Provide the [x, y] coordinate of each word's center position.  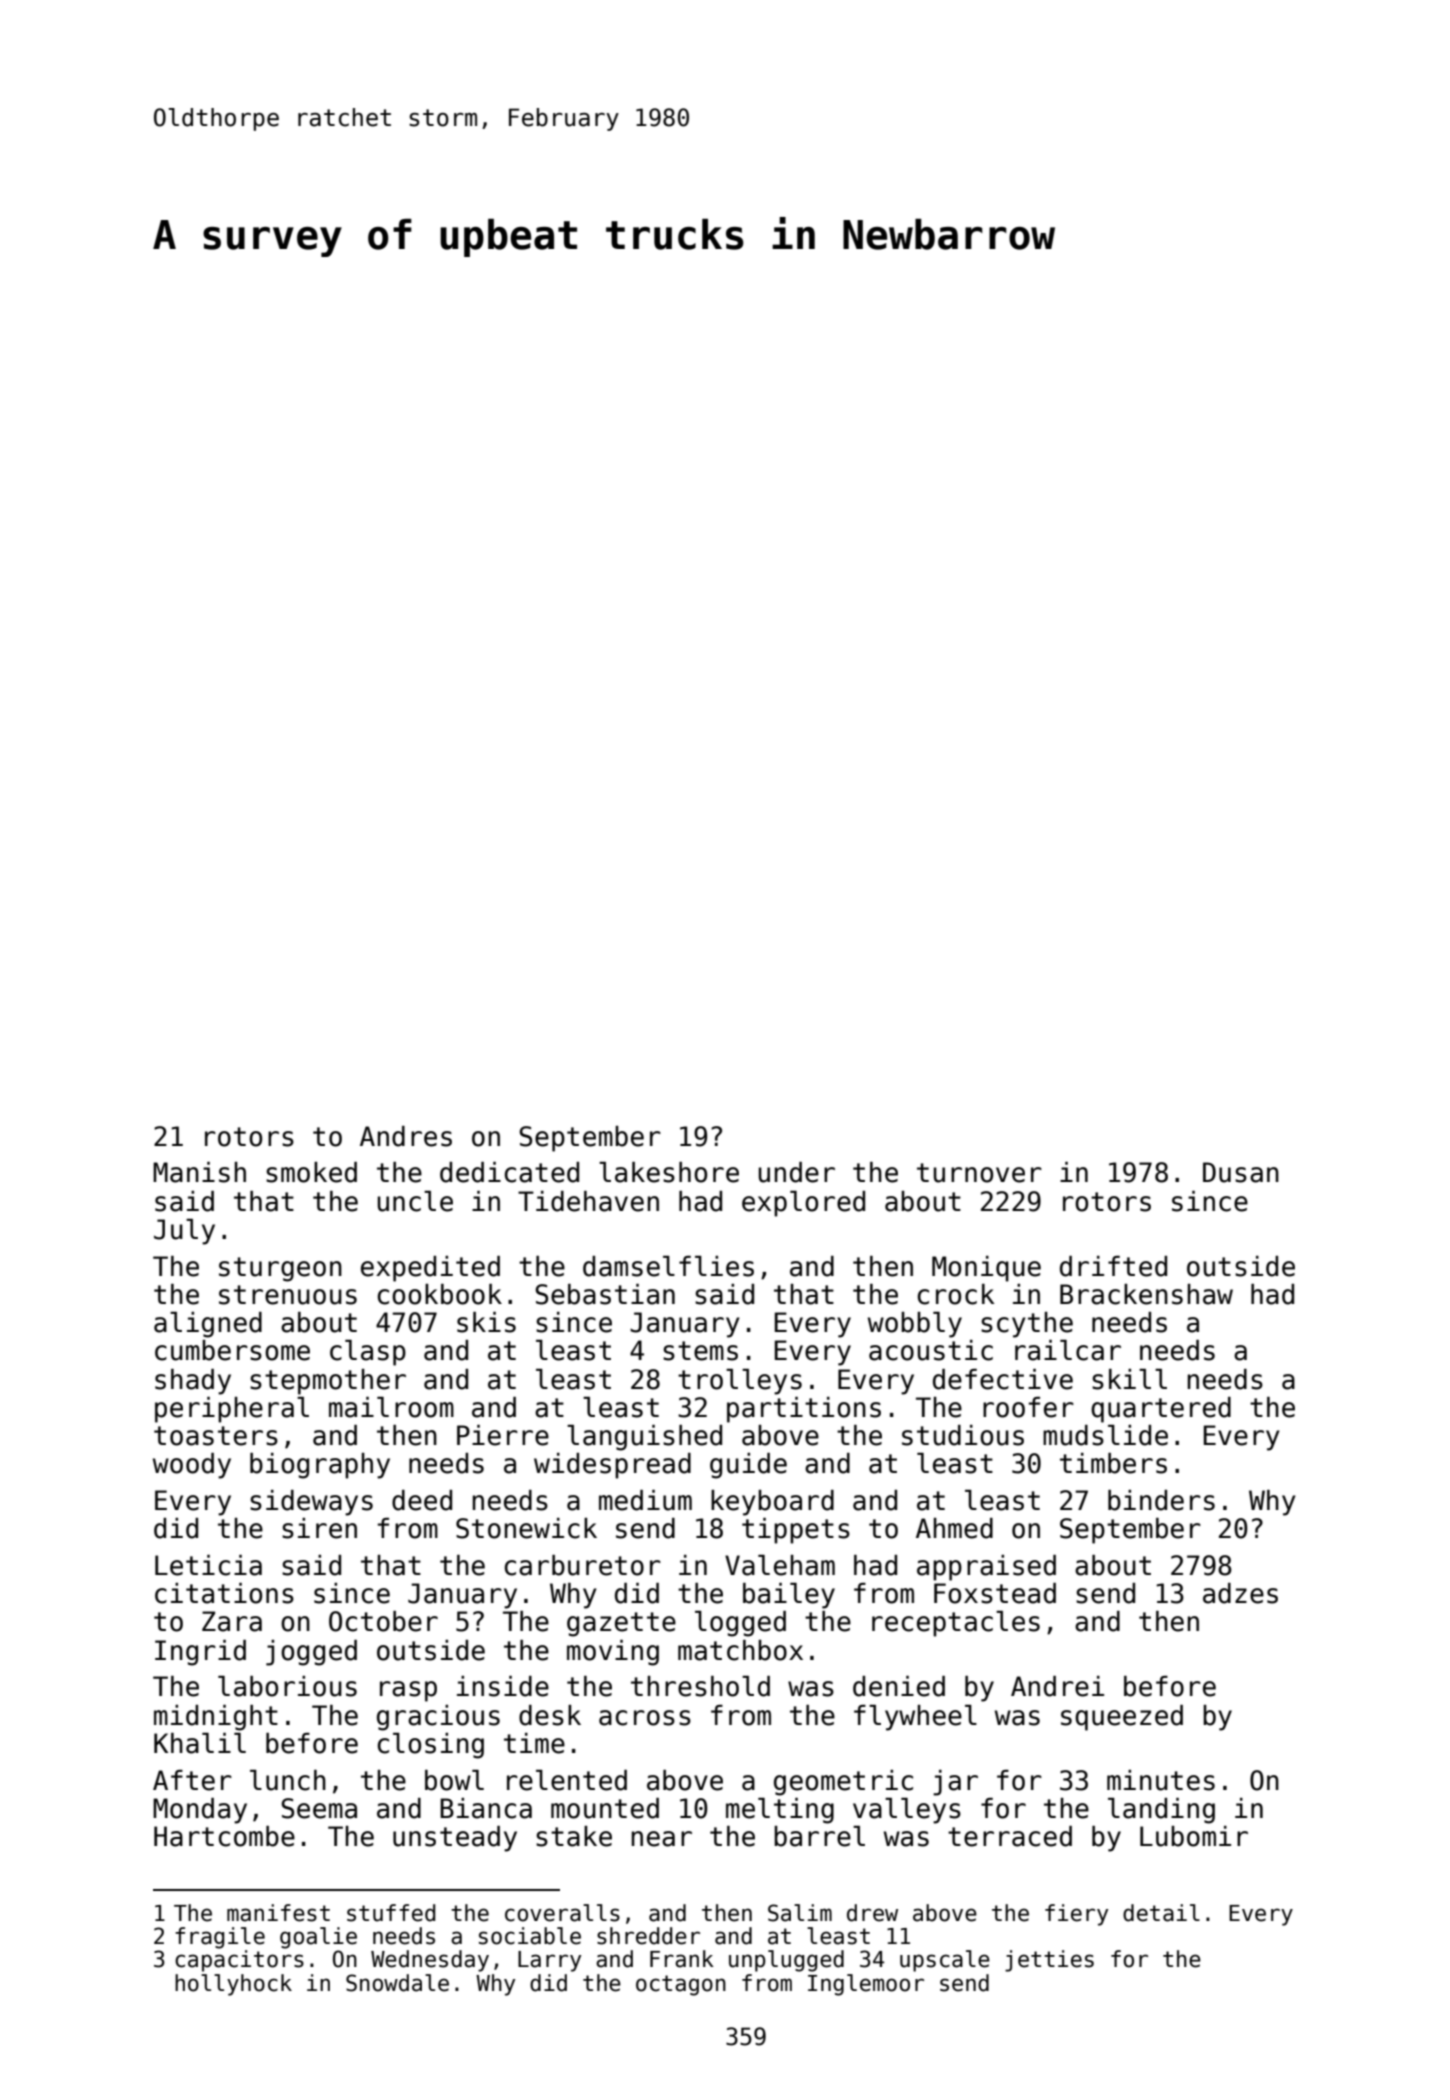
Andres [406, 1136]
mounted [605, 1808]
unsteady [455, 1839]
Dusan [1241, 1172]
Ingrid [200, 1653]
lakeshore [669, 1172]
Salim [800, 1913]
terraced [1010, 1836]
